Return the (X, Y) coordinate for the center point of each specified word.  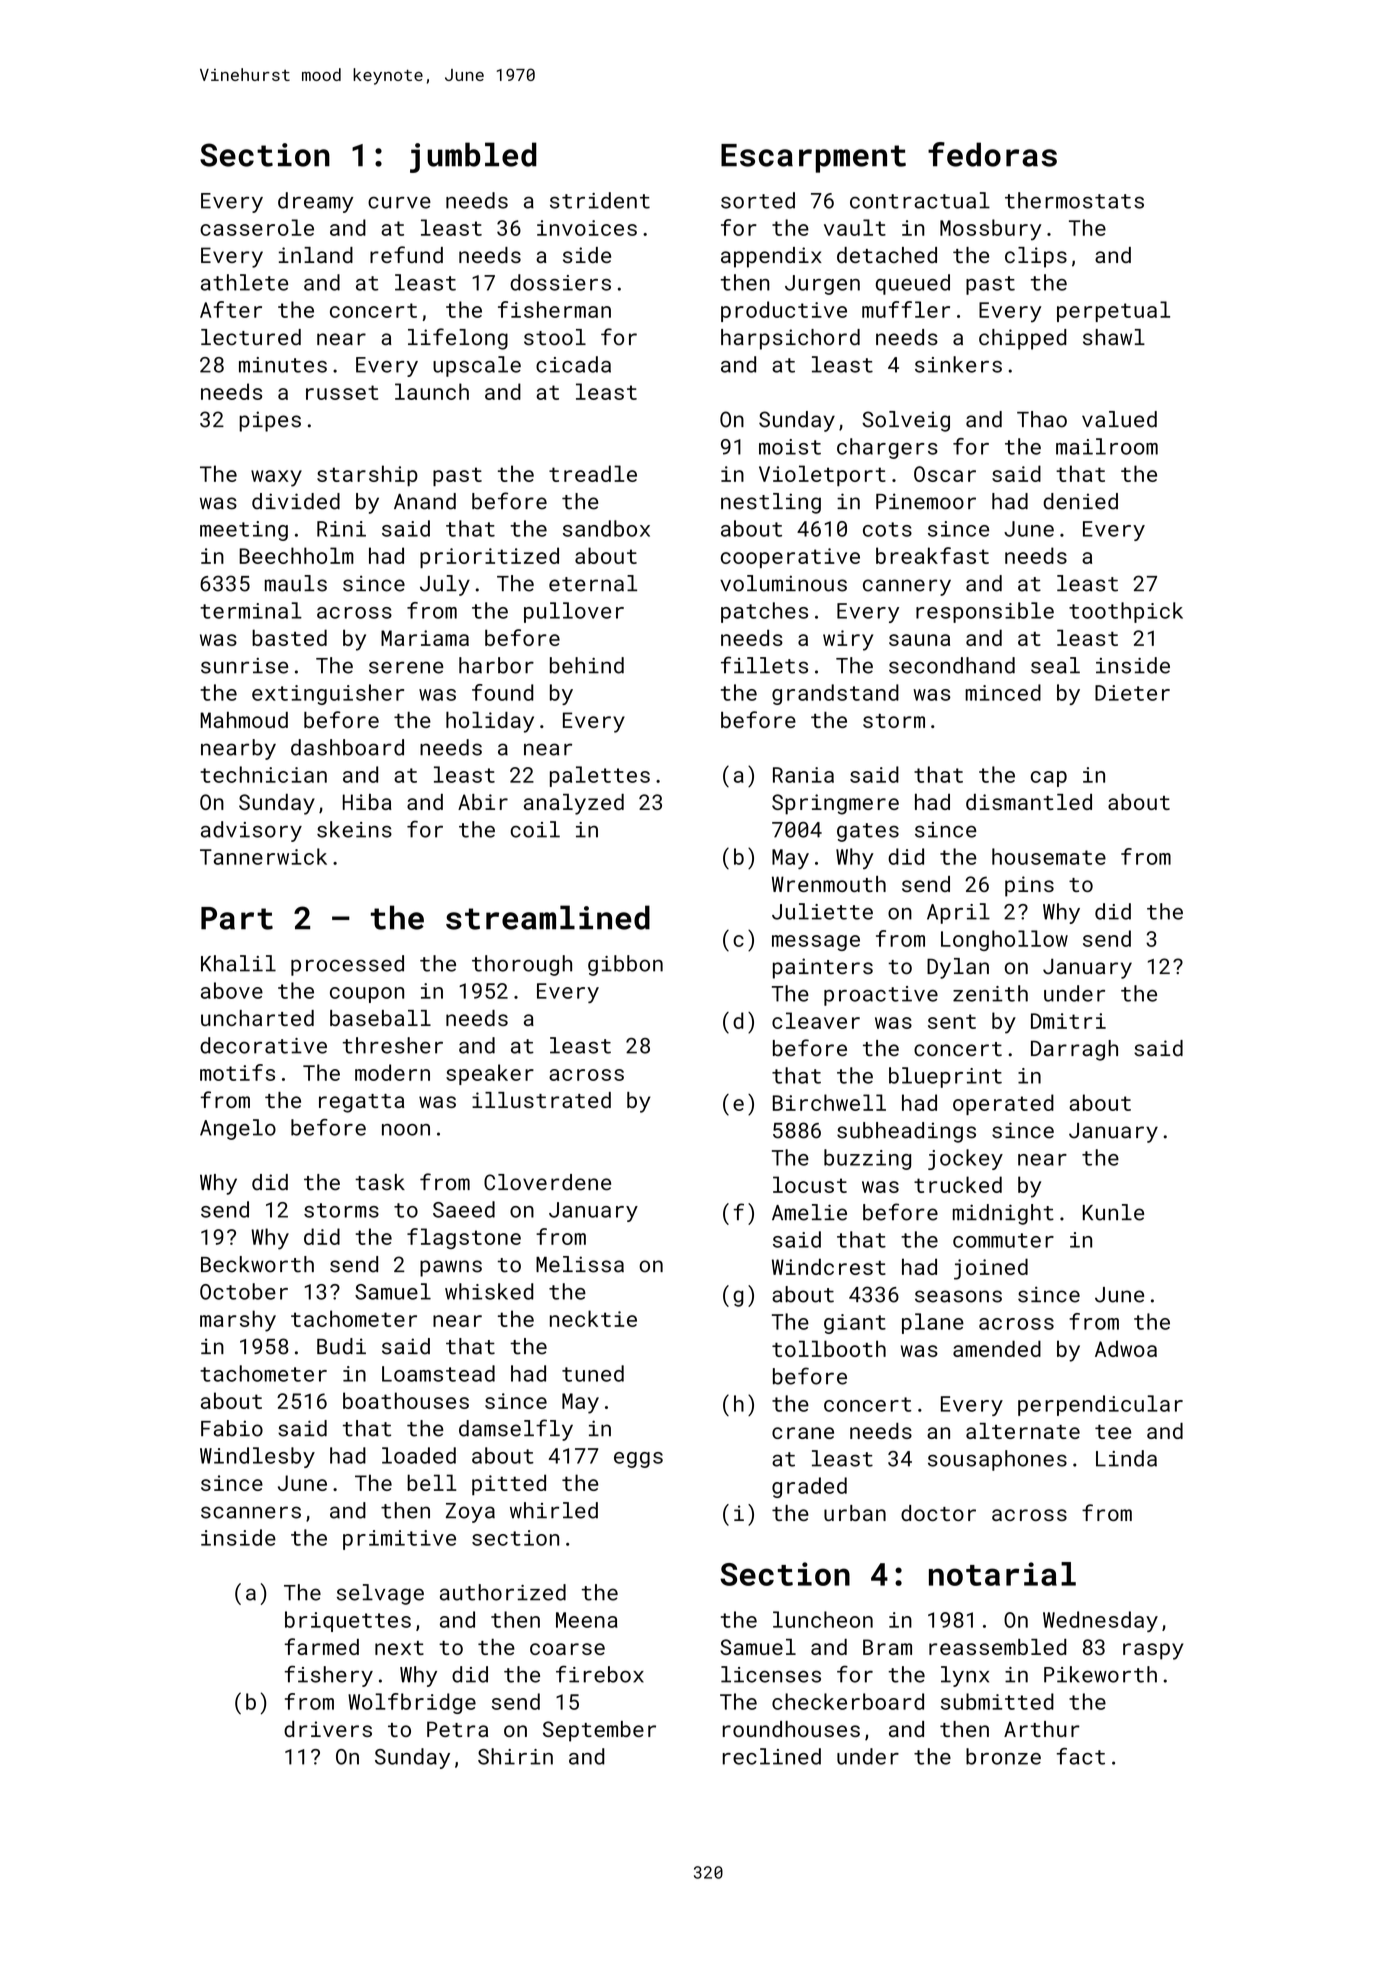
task (380, 1182)
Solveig (906, 421)
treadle (593, 473)
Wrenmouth (829, 884)
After (231, 309)
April (958, 913)
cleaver (816, 1020)
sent (952, 1021)
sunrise (244, 666)
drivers (328, 1729)
